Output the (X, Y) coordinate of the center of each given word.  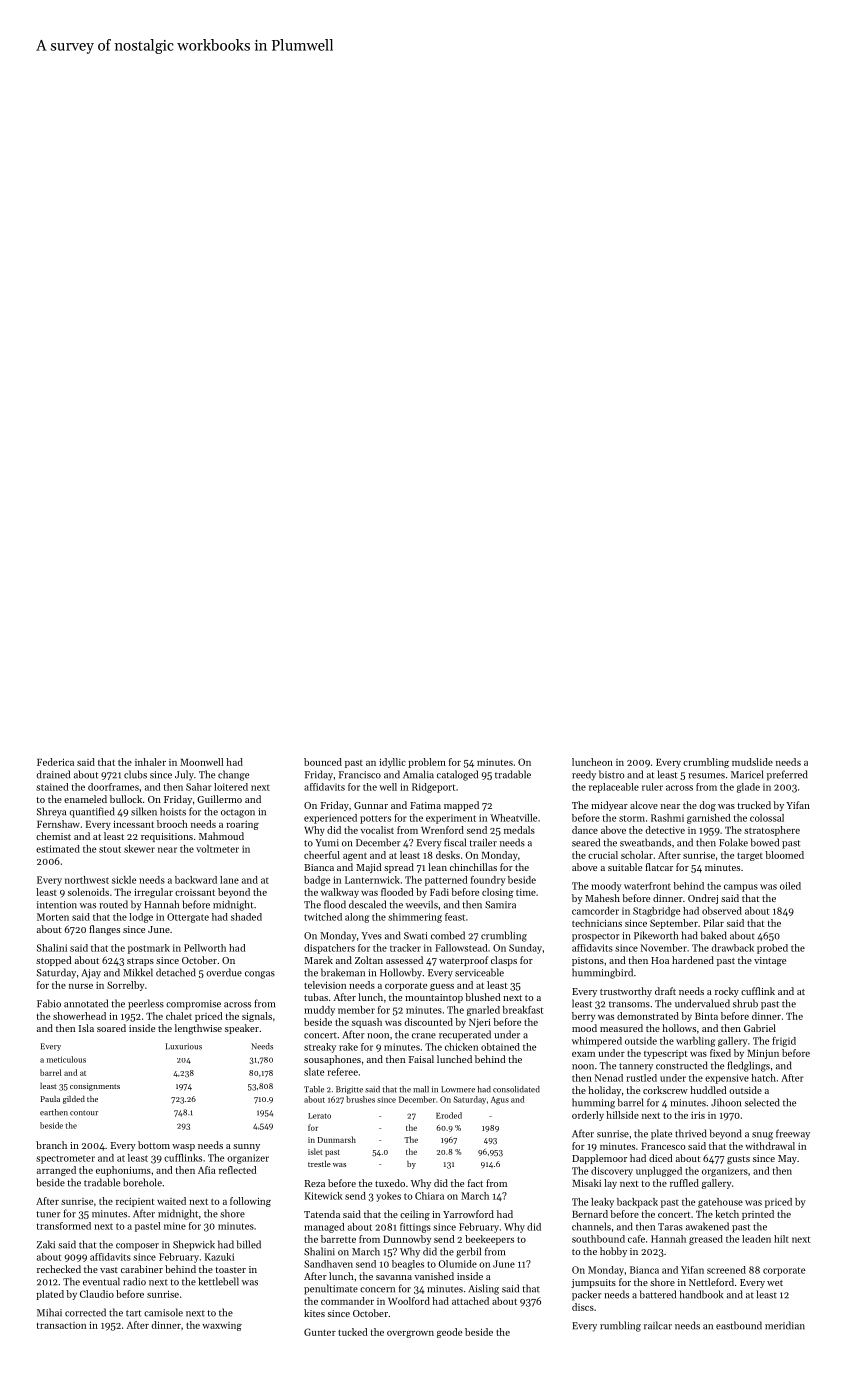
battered (658, 1294)
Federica (55, 762)
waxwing (222, 1326)
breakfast (523, 1010)
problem (427, 763)
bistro (612, 774)
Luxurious (184, 1046)
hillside (622, 1115)
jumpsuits (593, 1283)
